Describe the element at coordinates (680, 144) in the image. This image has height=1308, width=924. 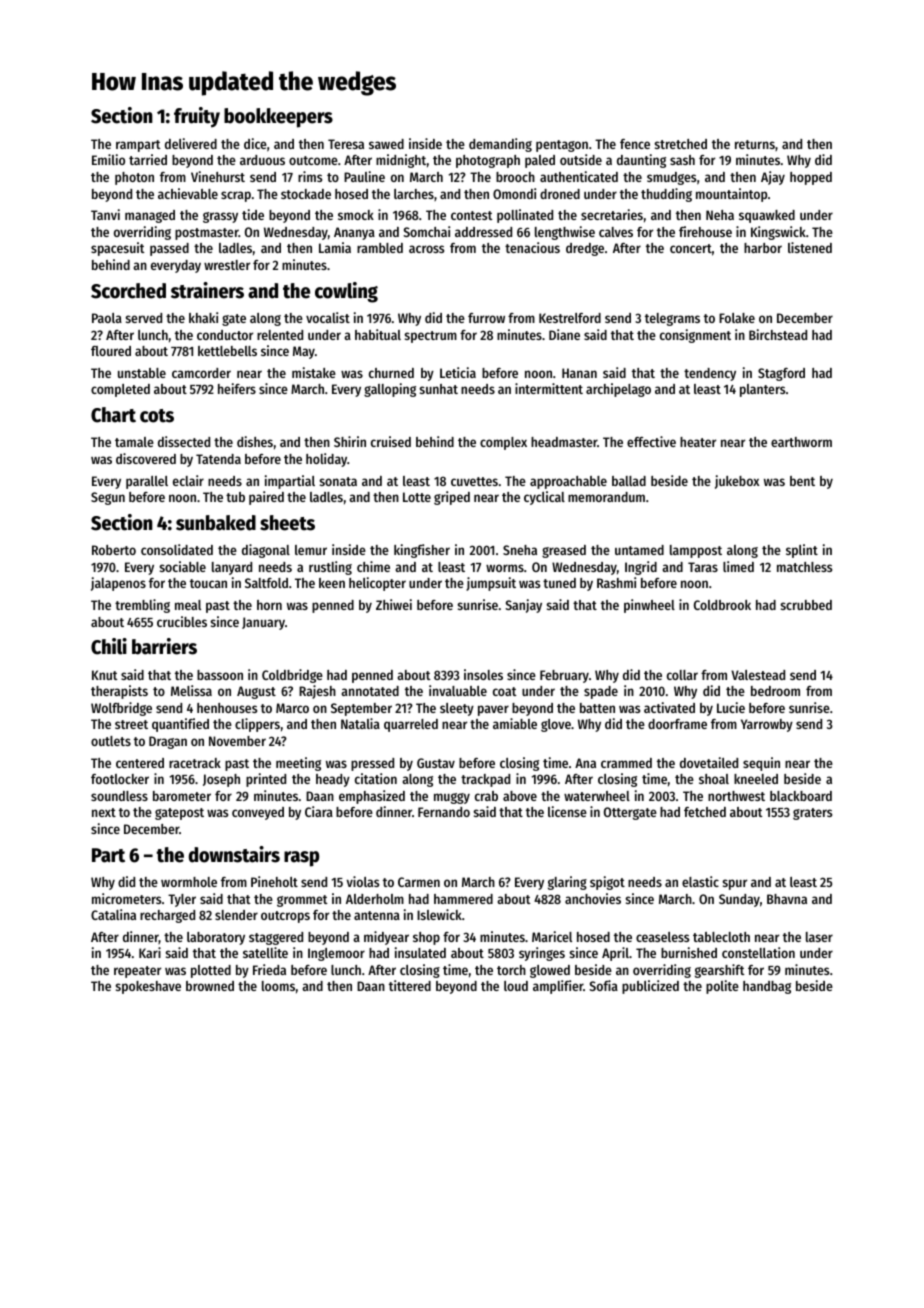
I see `stretched` at that location.
